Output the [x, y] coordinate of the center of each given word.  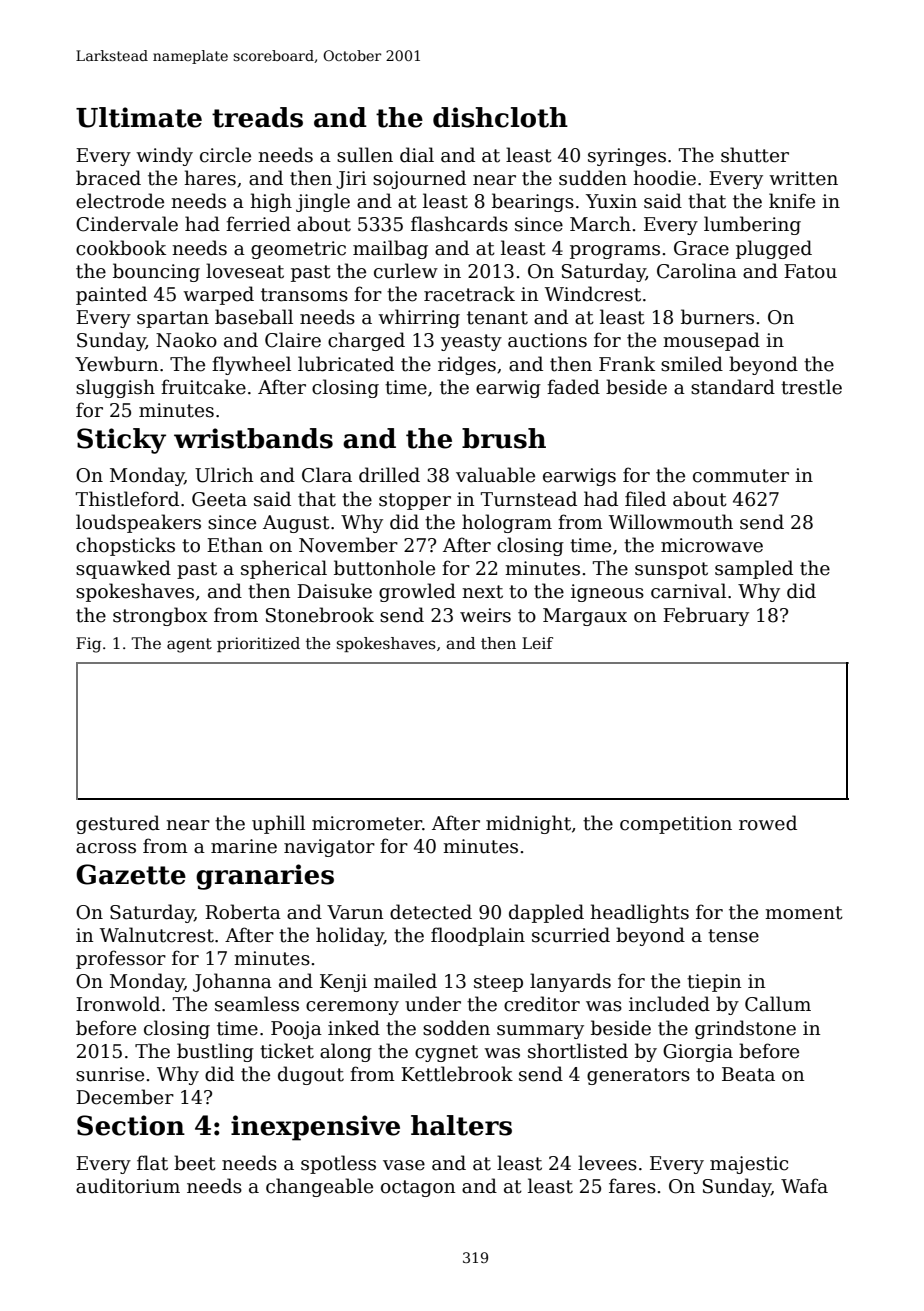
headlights [639, 913]
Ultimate [139, 117]
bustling [215, 1052]
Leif [537, 643]
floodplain [478, 936]
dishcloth [500, 117]
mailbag [390, 249]
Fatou [810, 271]
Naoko [186, 340]
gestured [118, 824]
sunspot [671, 570]
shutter [755, 155]
